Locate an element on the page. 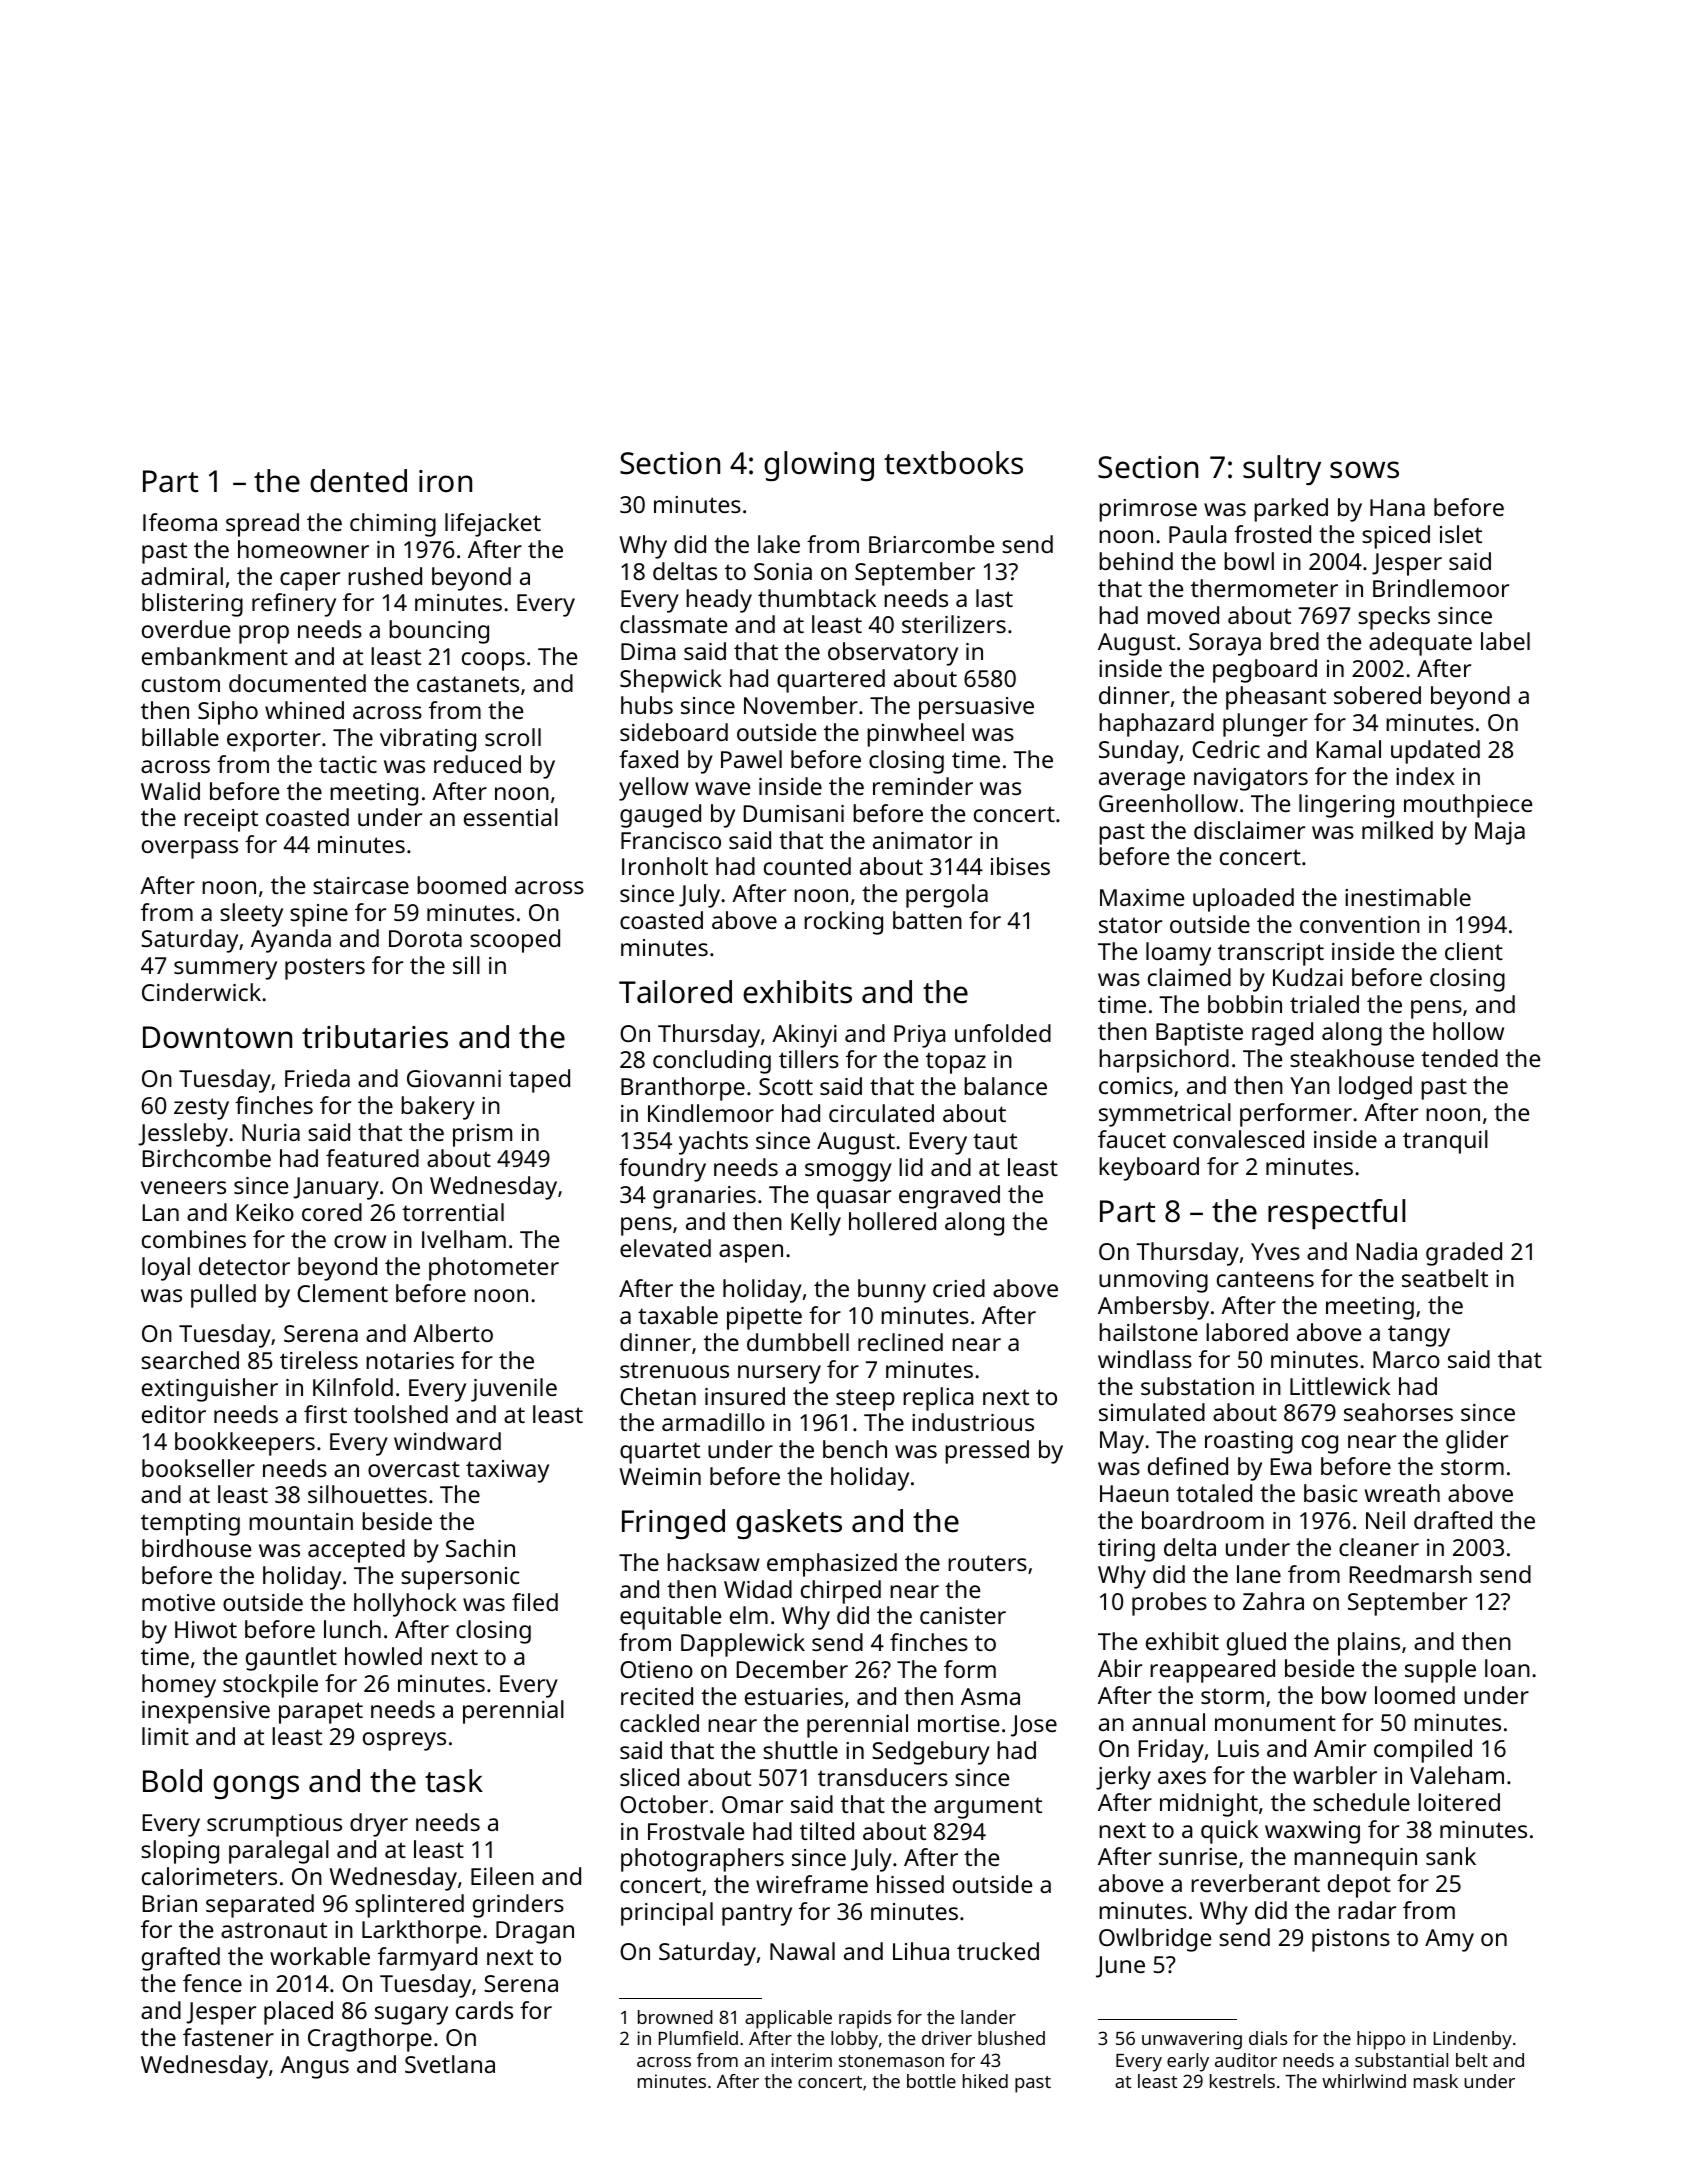 This document has width=1683, height=2178. wreath is located at coordinates (1402, 1493).
